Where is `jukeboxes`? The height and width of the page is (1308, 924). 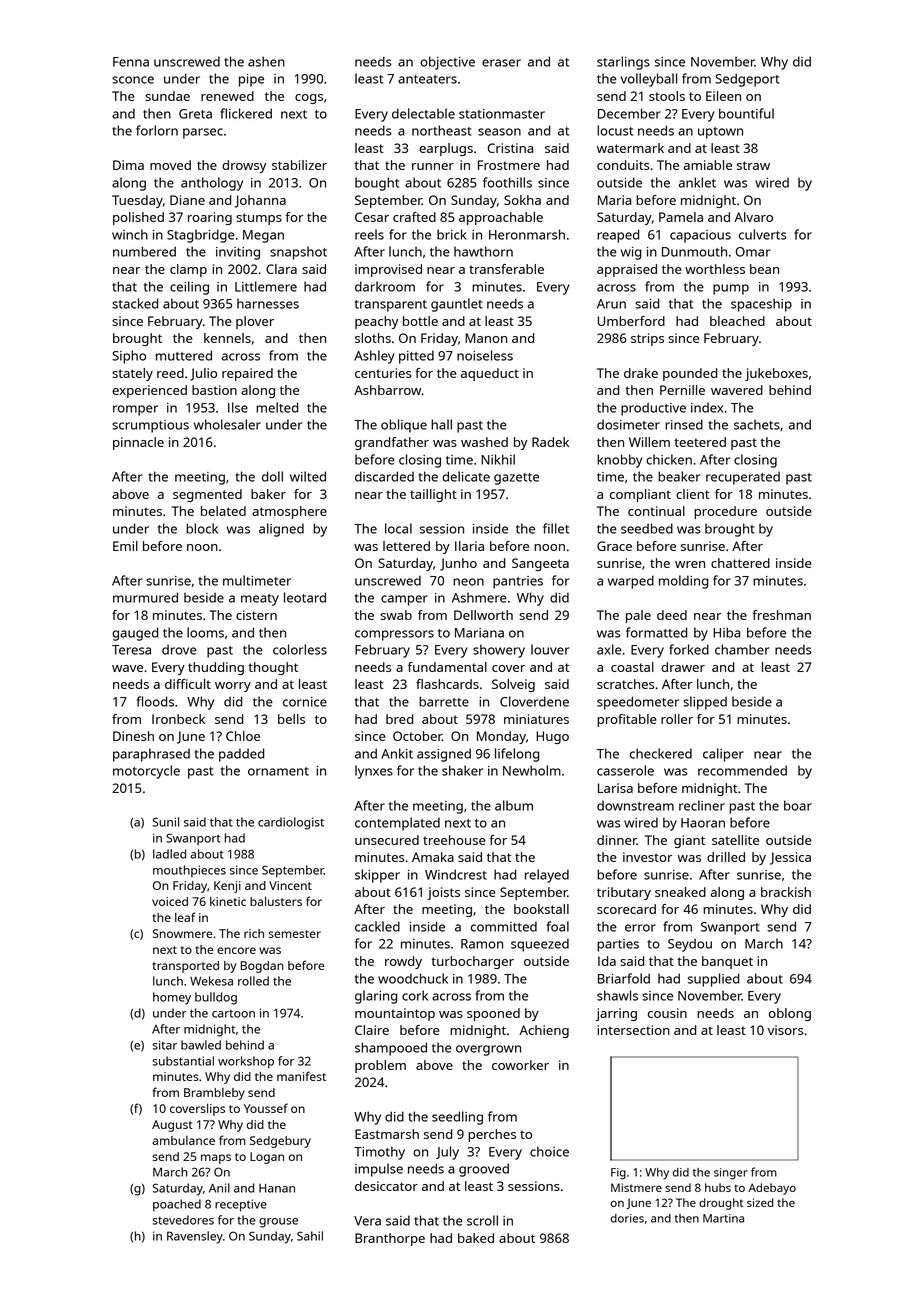
jukeboxes is located at coordinates (776, 374).
